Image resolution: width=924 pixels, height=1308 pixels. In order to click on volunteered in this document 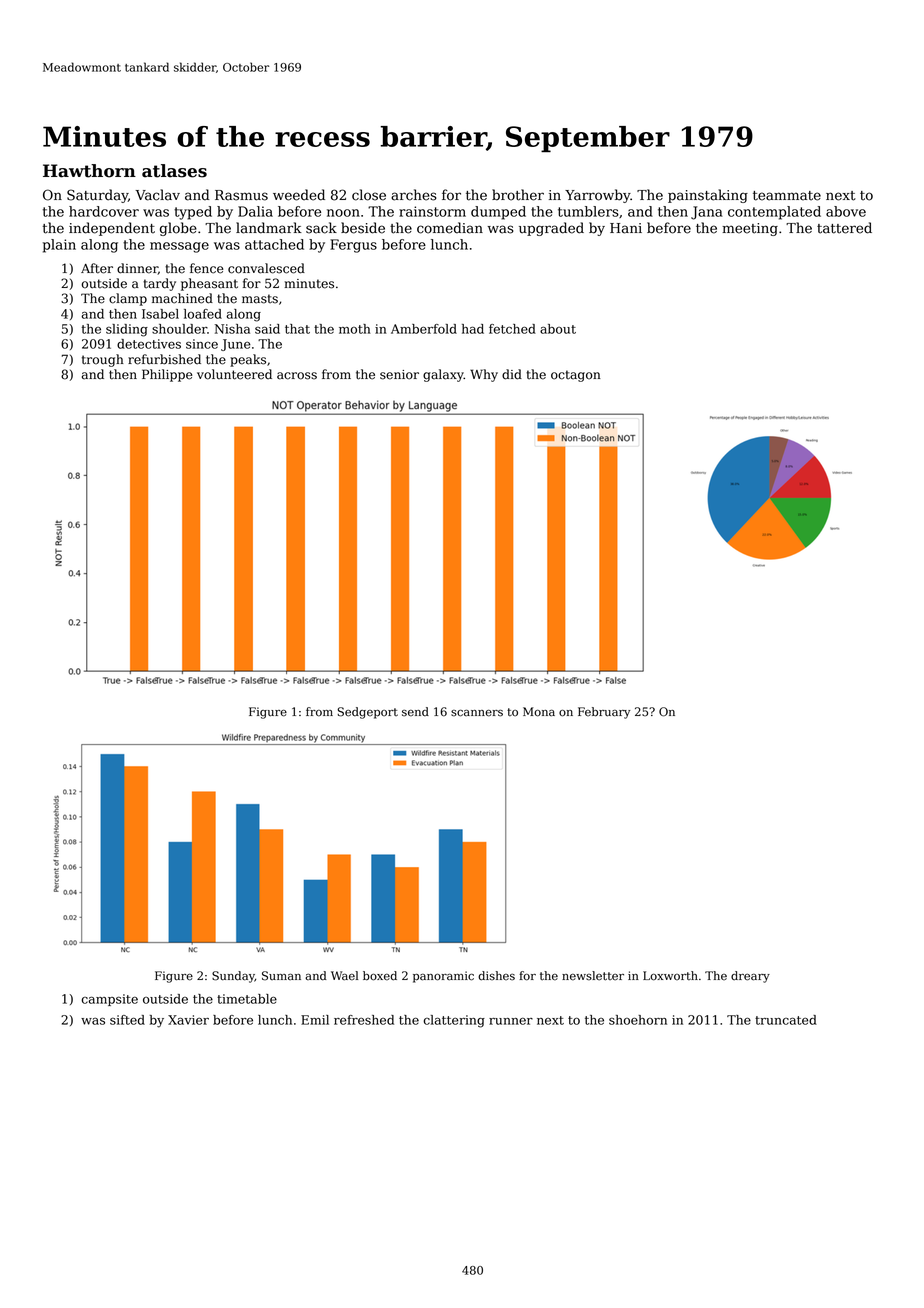, I will do `click(234, 374)`.
